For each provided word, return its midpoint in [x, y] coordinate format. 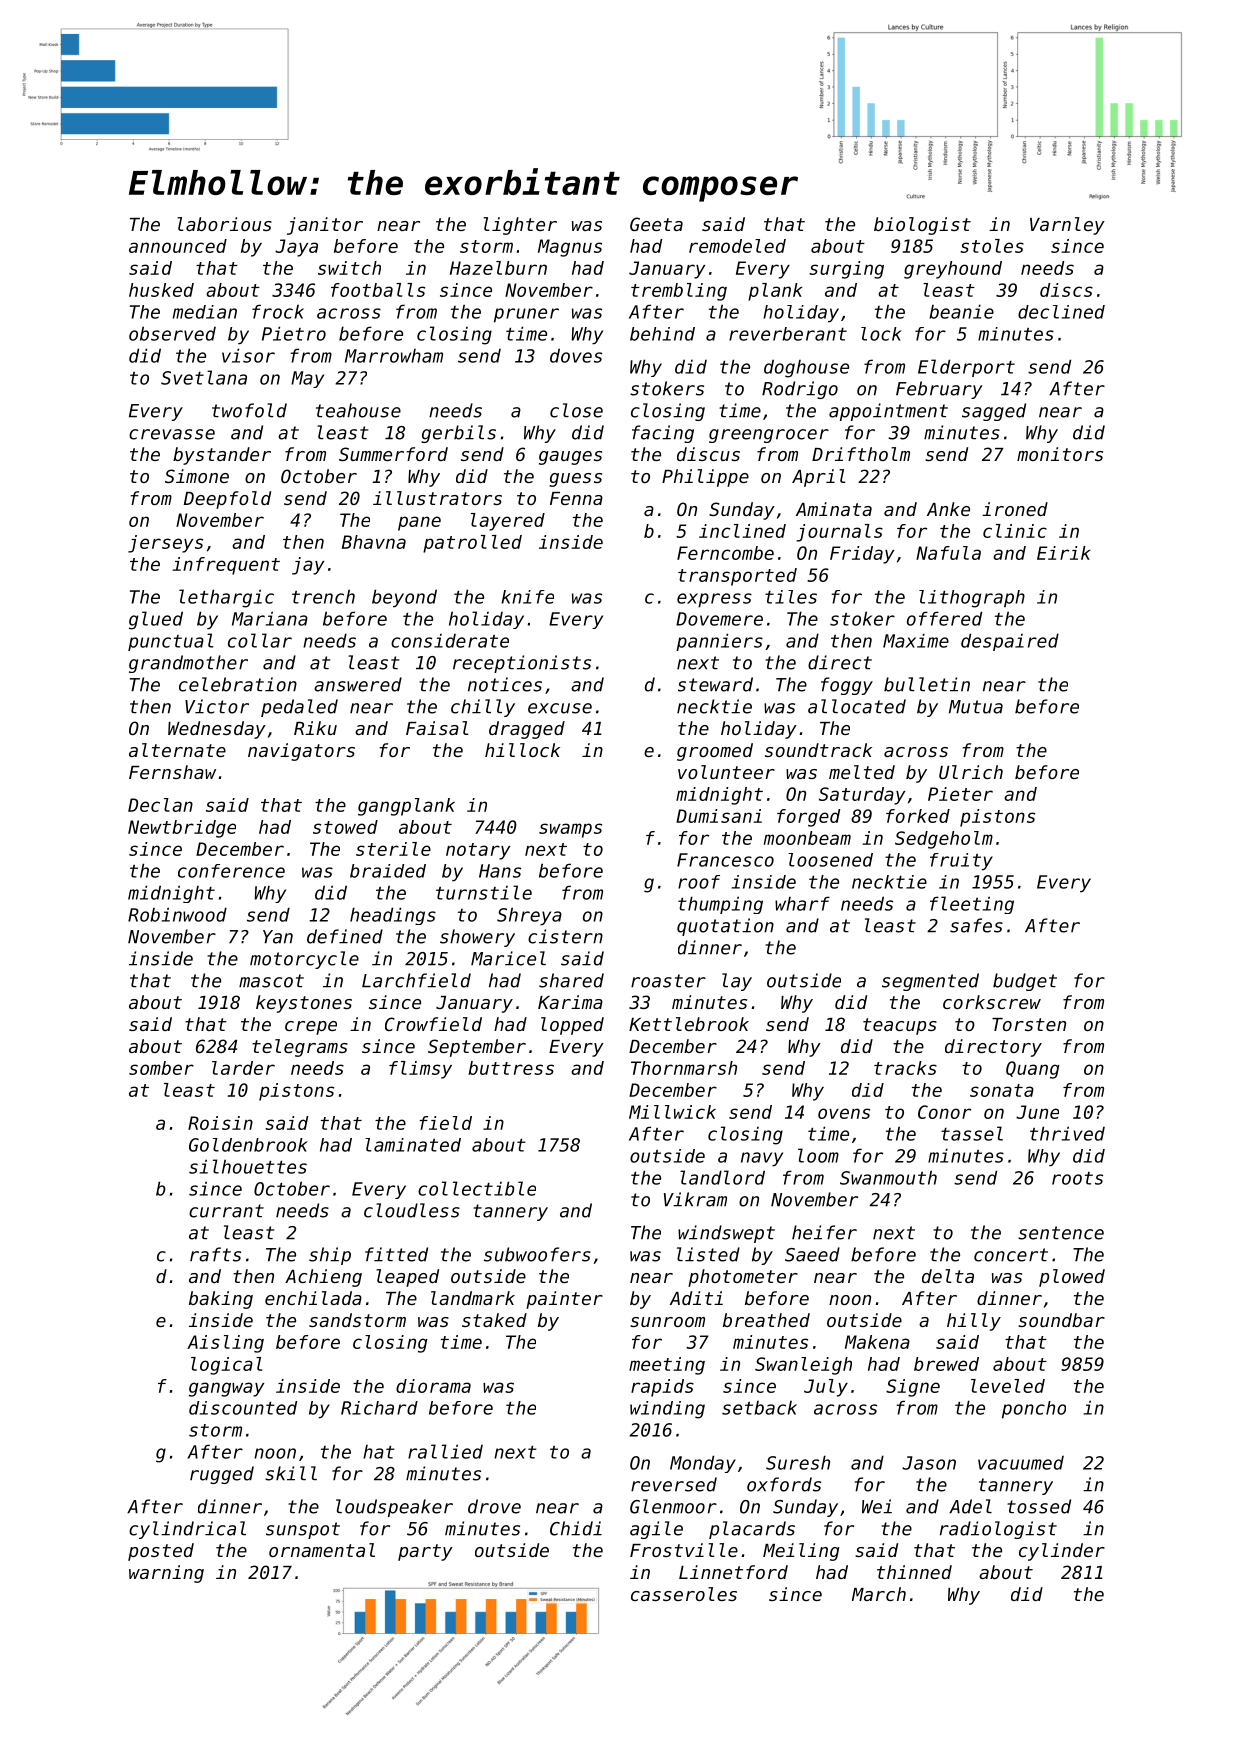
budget [1025, 982]
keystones [304, 1004]
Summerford [393, 454]
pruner [526, 315]
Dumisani [719, 816]
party [425, 1552]
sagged [994, 412]
